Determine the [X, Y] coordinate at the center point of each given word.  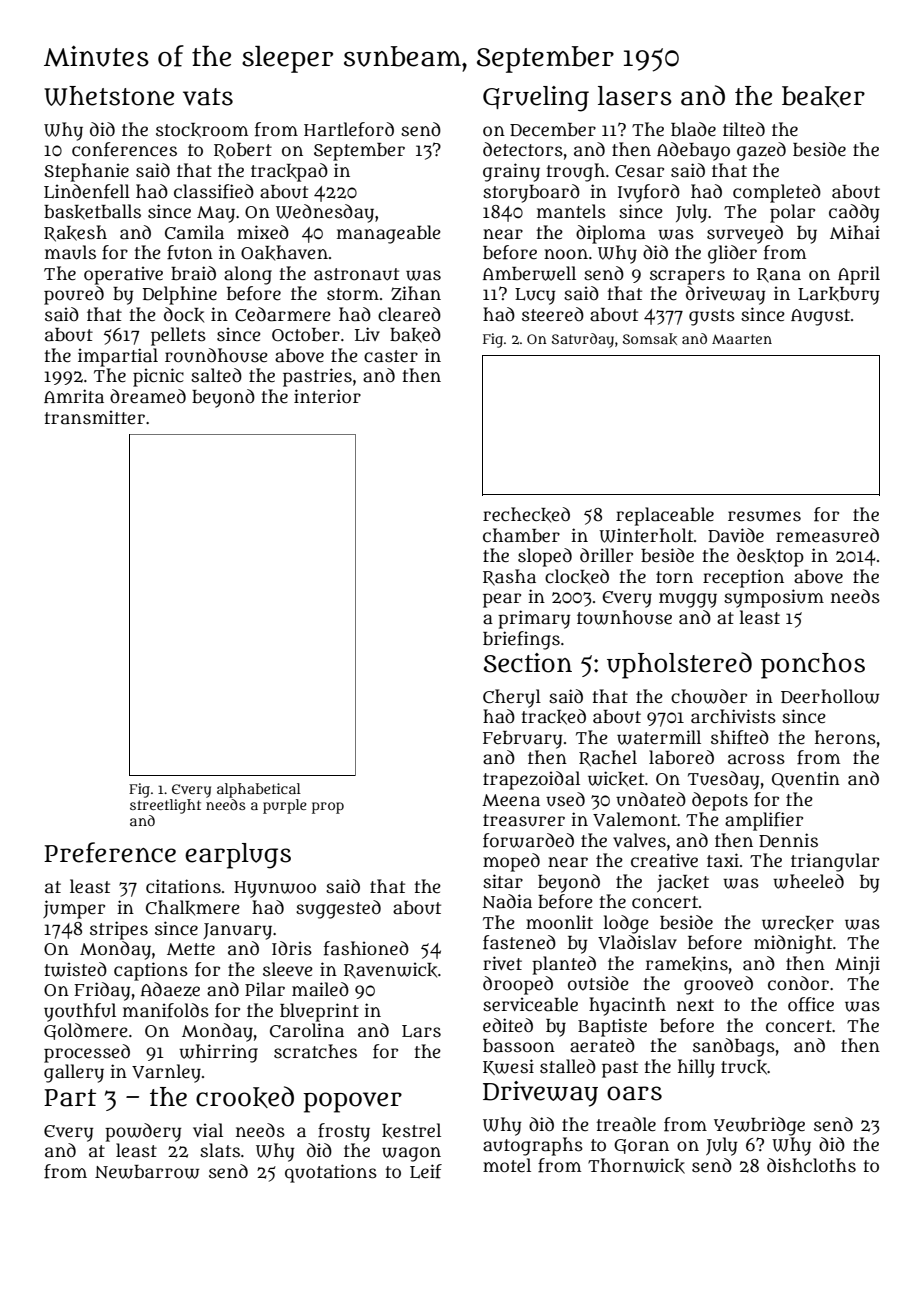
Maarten [742, 339]
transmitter [94, 417]
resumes [764, 516]
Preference [110, 852]
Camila [194, 232]
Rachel [608, 758]
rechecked [526, 515]
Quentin [806, 779]
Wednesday [325, 213]
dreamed [148, 396]
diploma [611, 234]
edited [508, 1025]
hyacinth [627, 1006]
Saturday [583, 340]
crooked [245, 1097]
